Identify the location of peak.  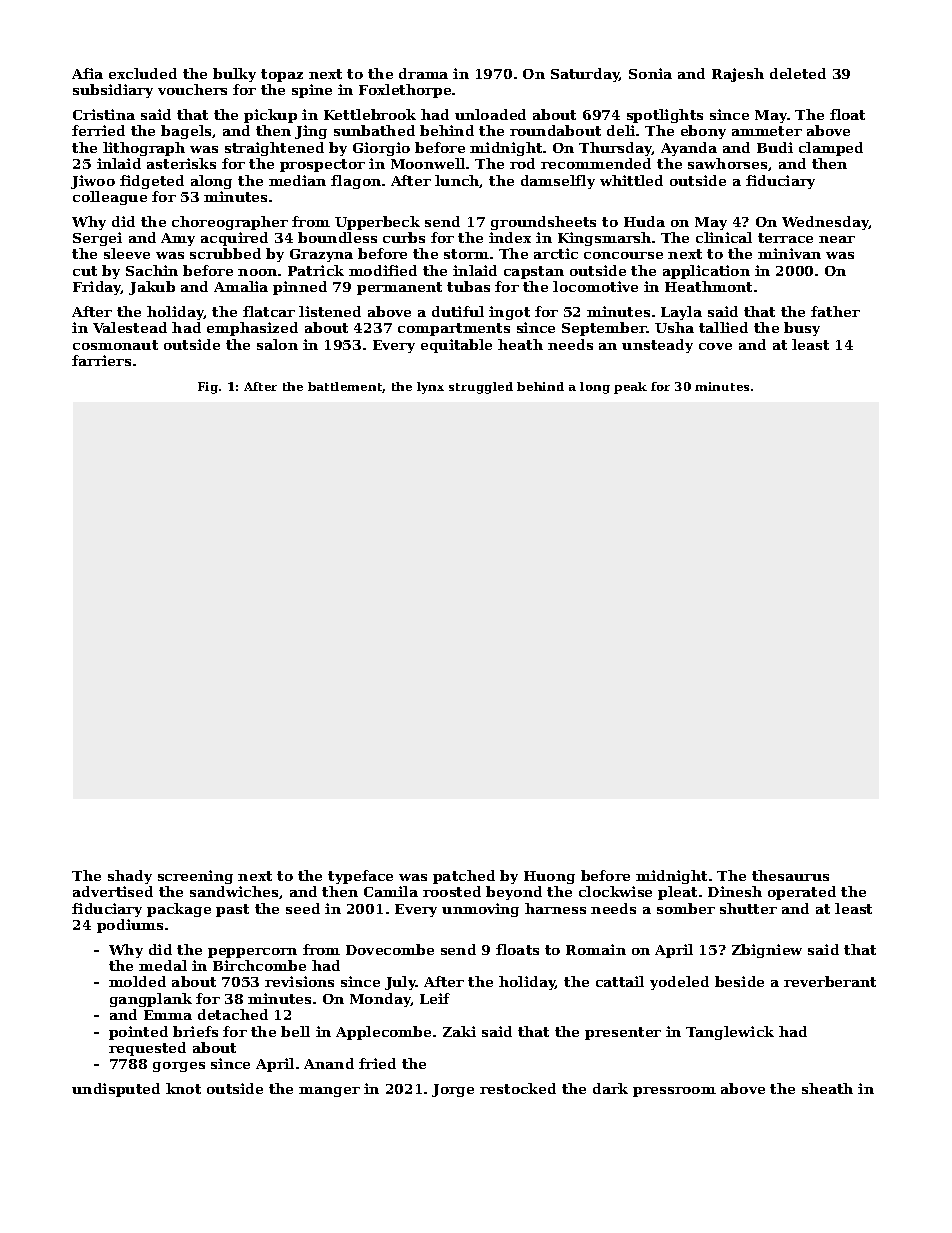
(630, 388).
